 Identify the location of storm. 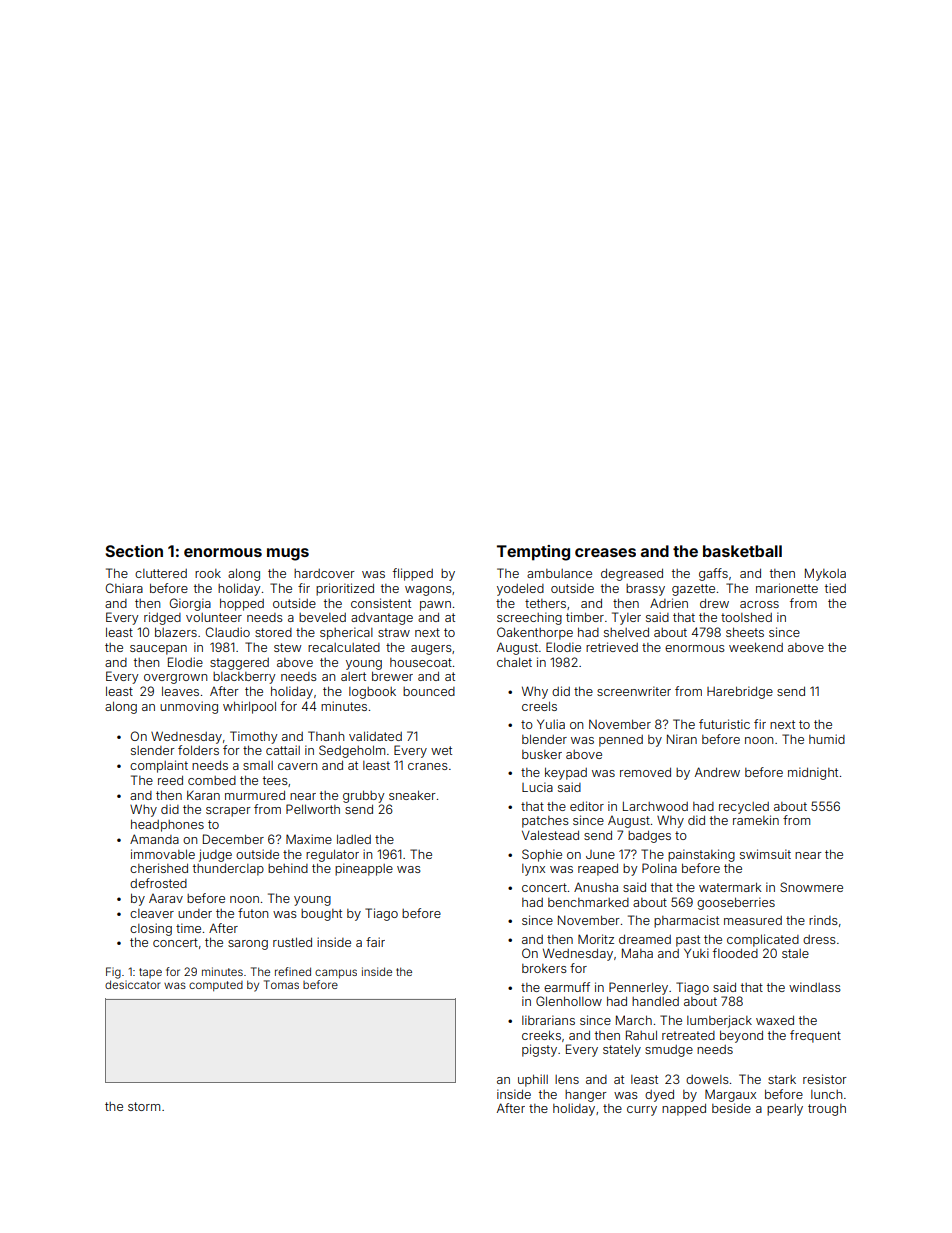
(144, 1106).
